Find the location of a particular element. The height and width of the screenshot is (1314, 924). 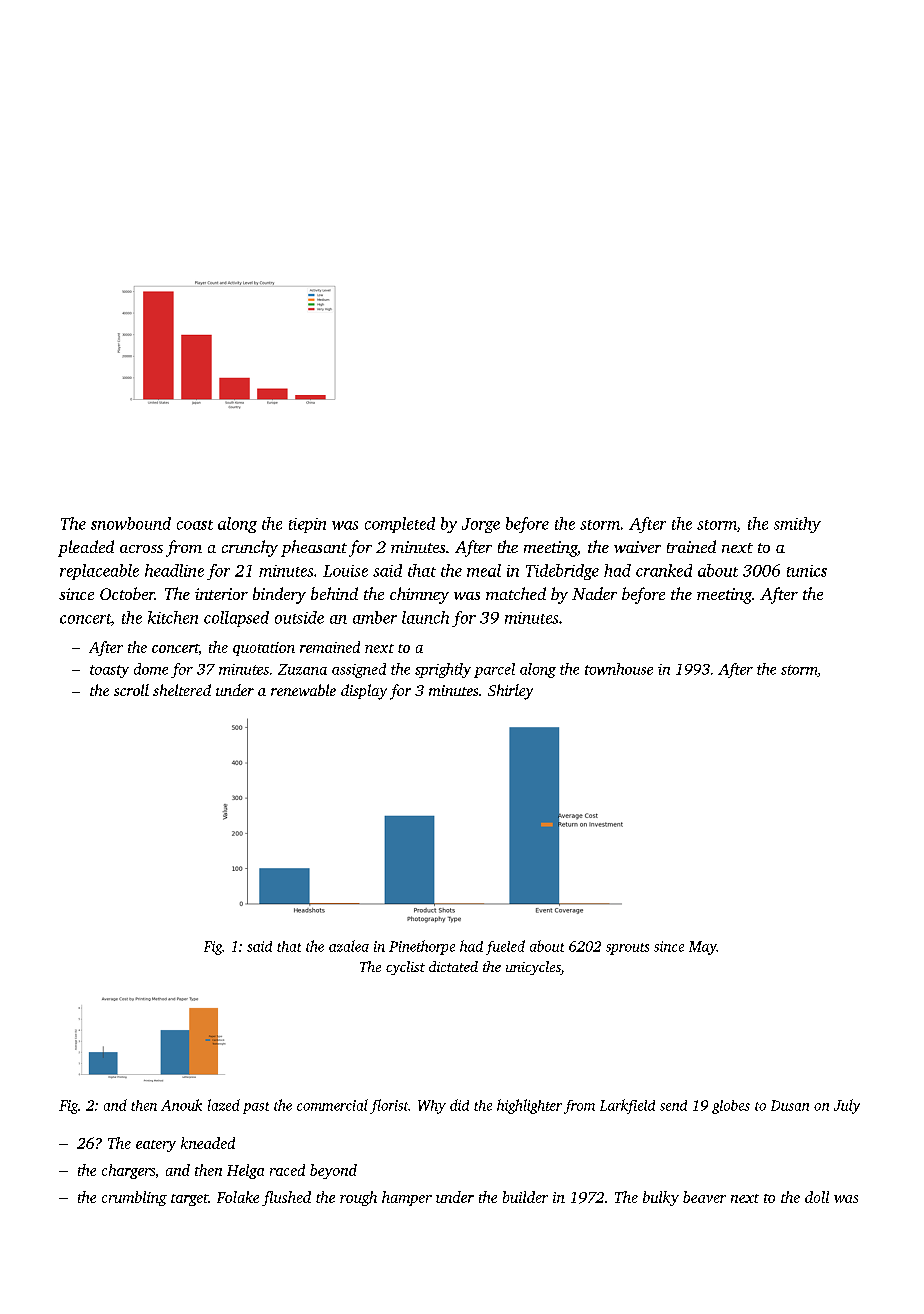

smithy is located at coordinates (797, 525).
